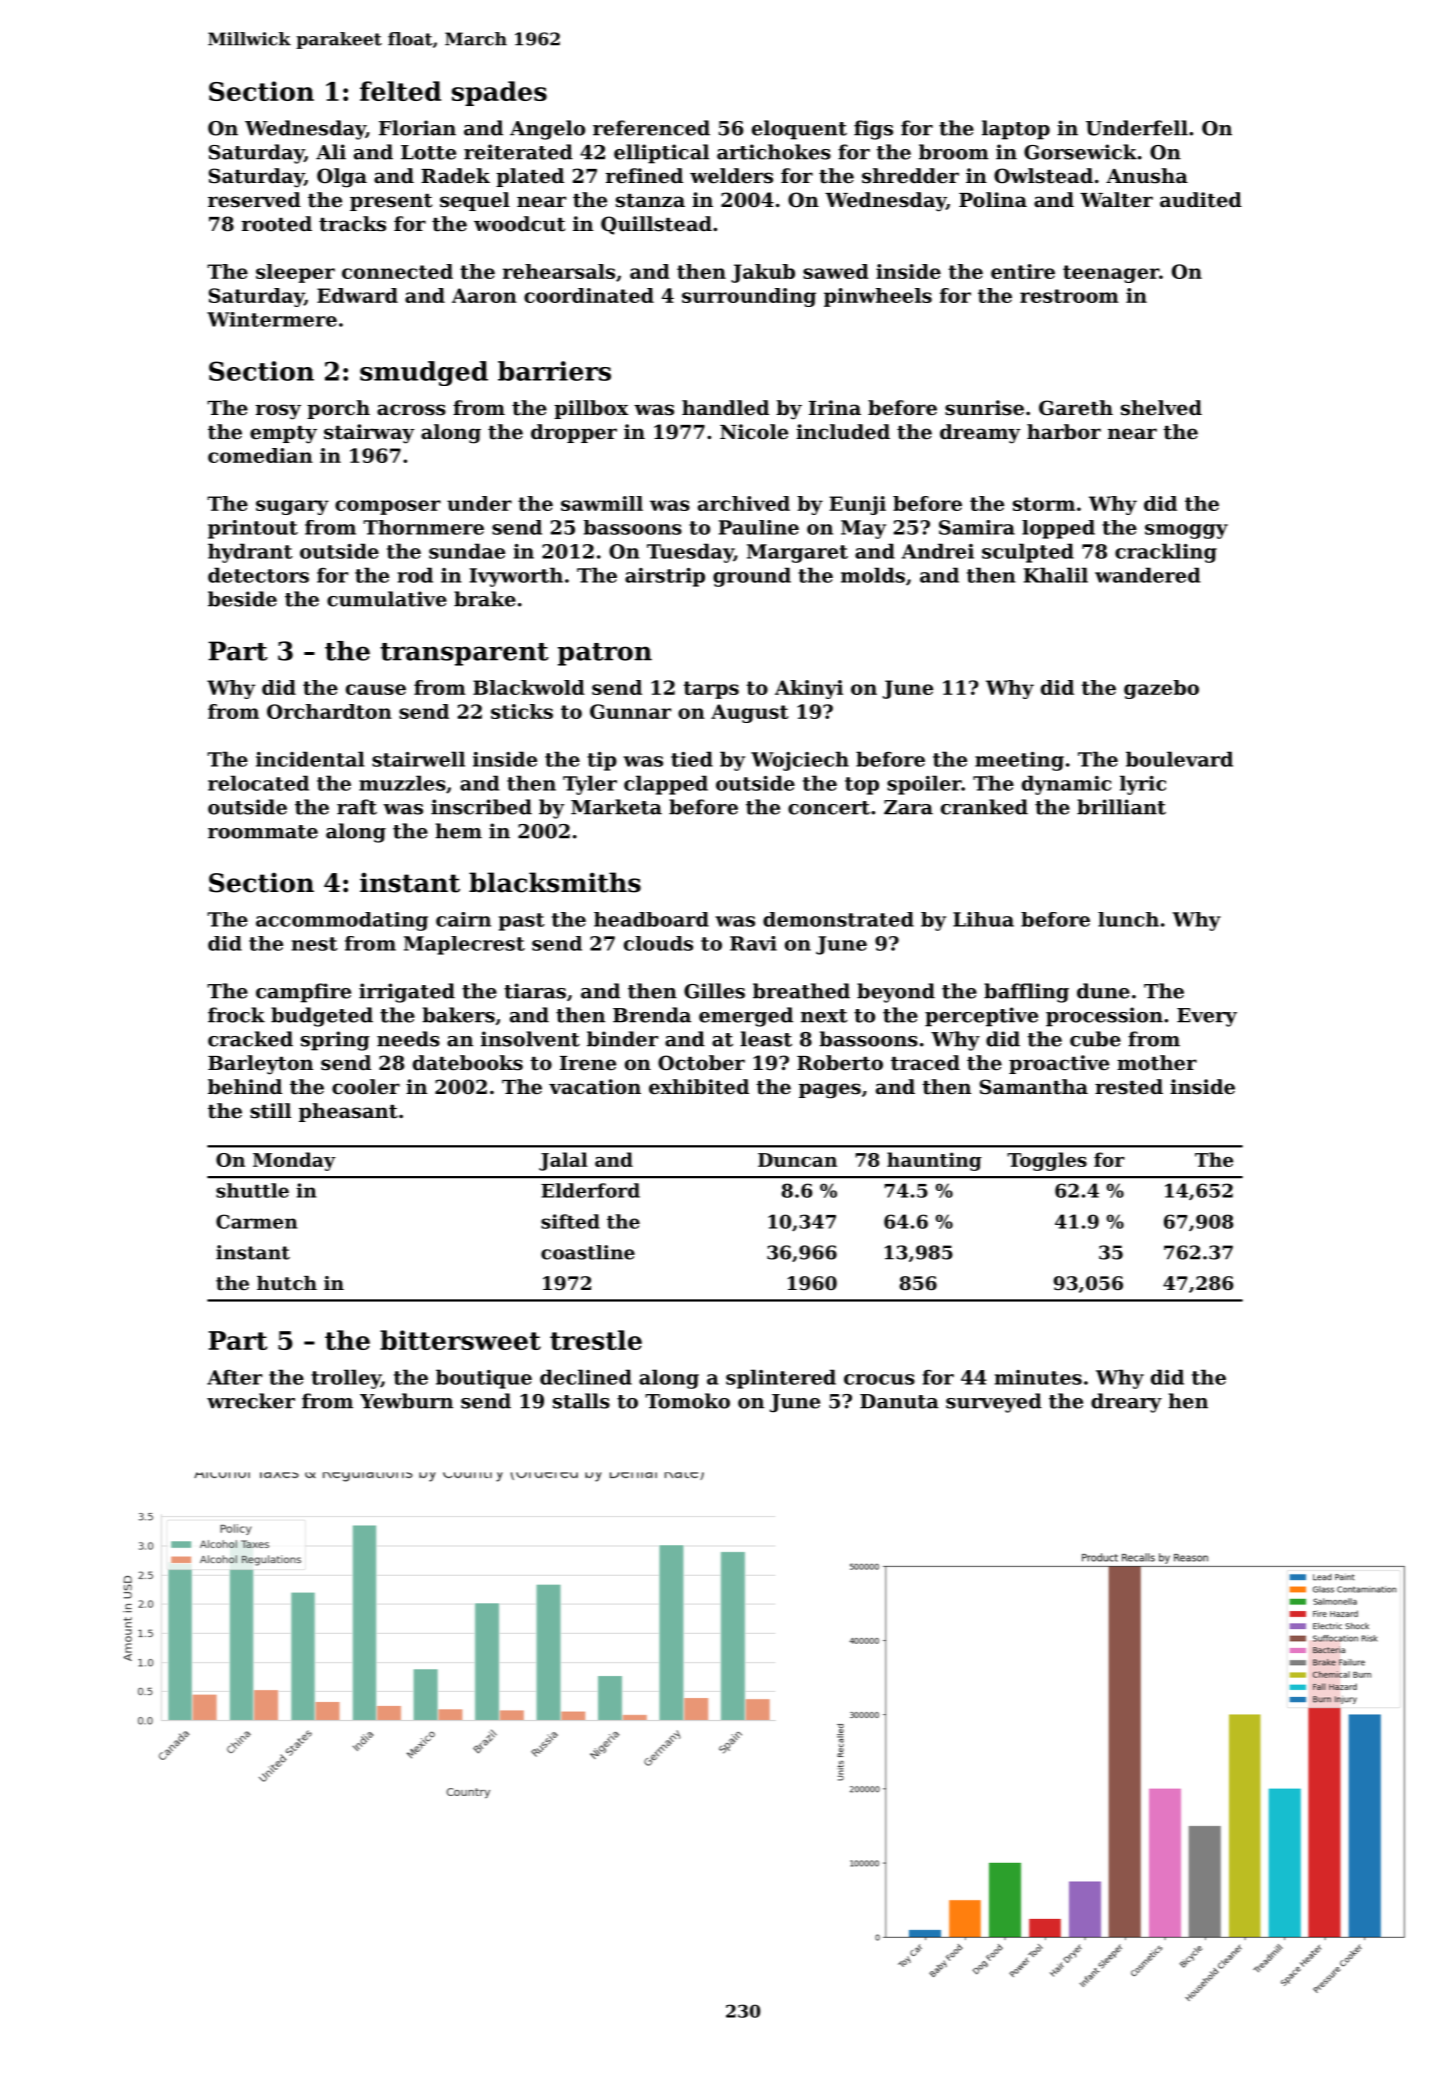 Image resolution: width=1450 pixels, height=2100 pixels. I want to click on coastline, so click(588, 1252).
